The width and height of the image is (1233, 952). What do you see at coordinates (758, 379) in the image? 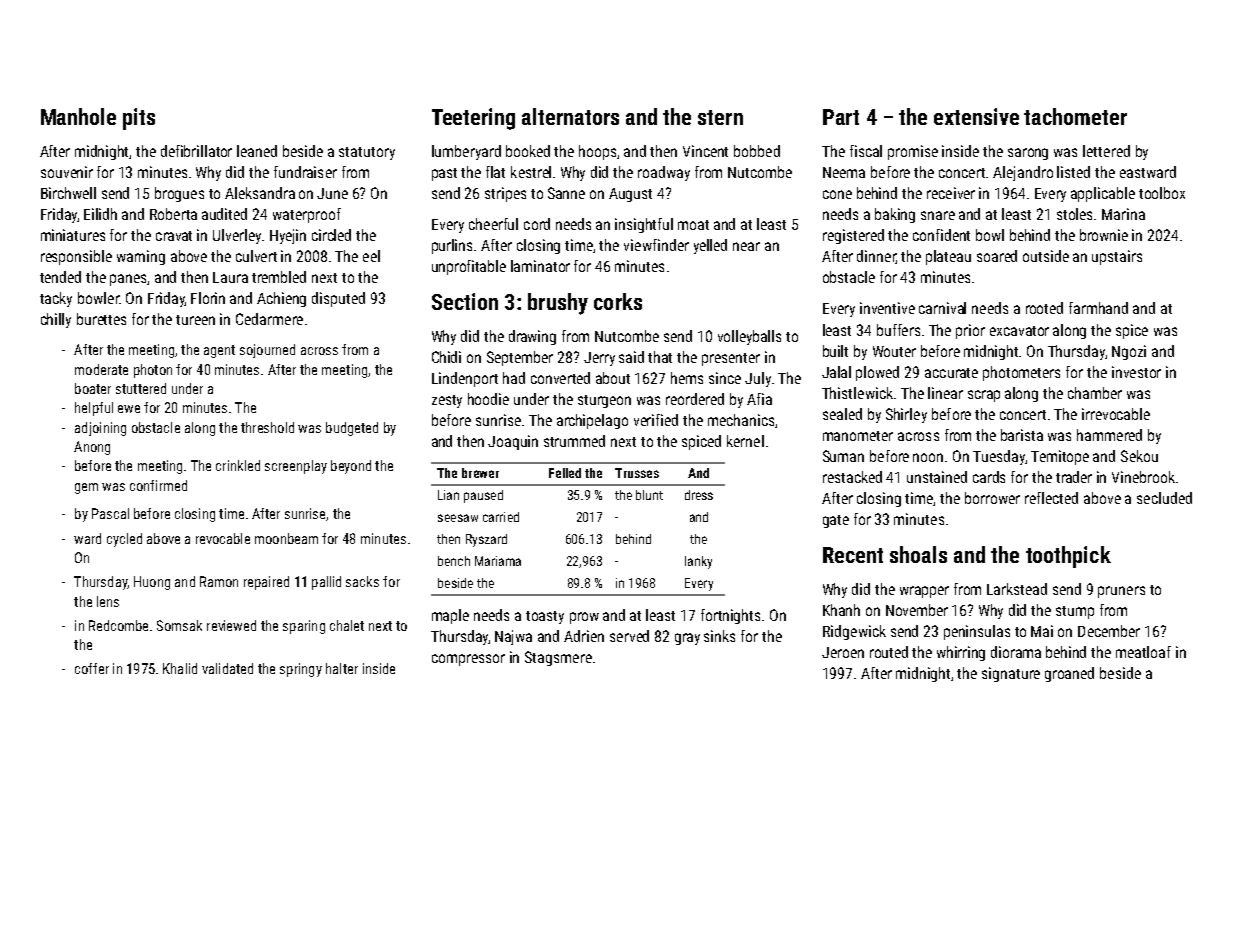
I see `July` at bounding box center [758, 379].
